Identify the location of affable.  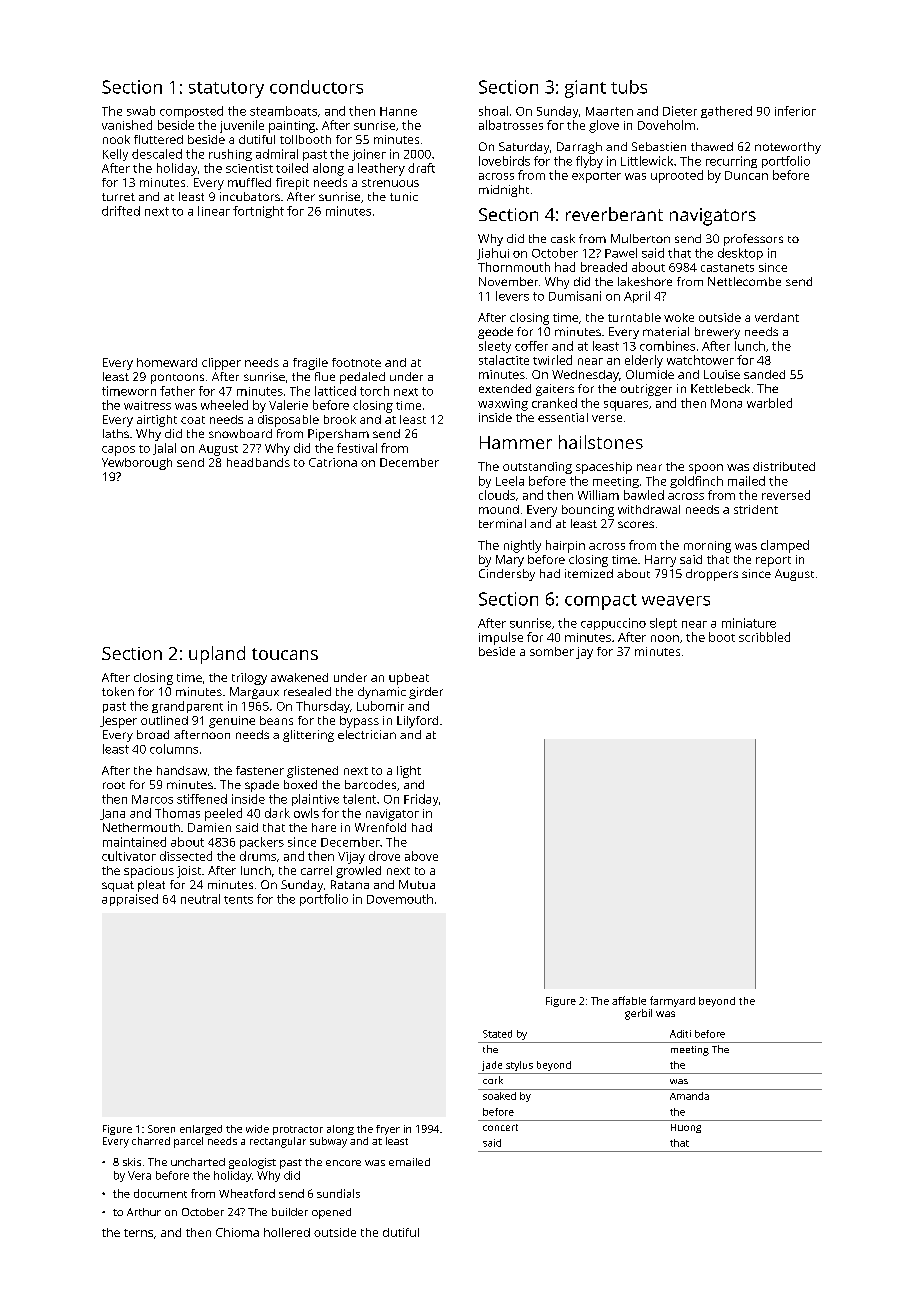
(629, 1000).
